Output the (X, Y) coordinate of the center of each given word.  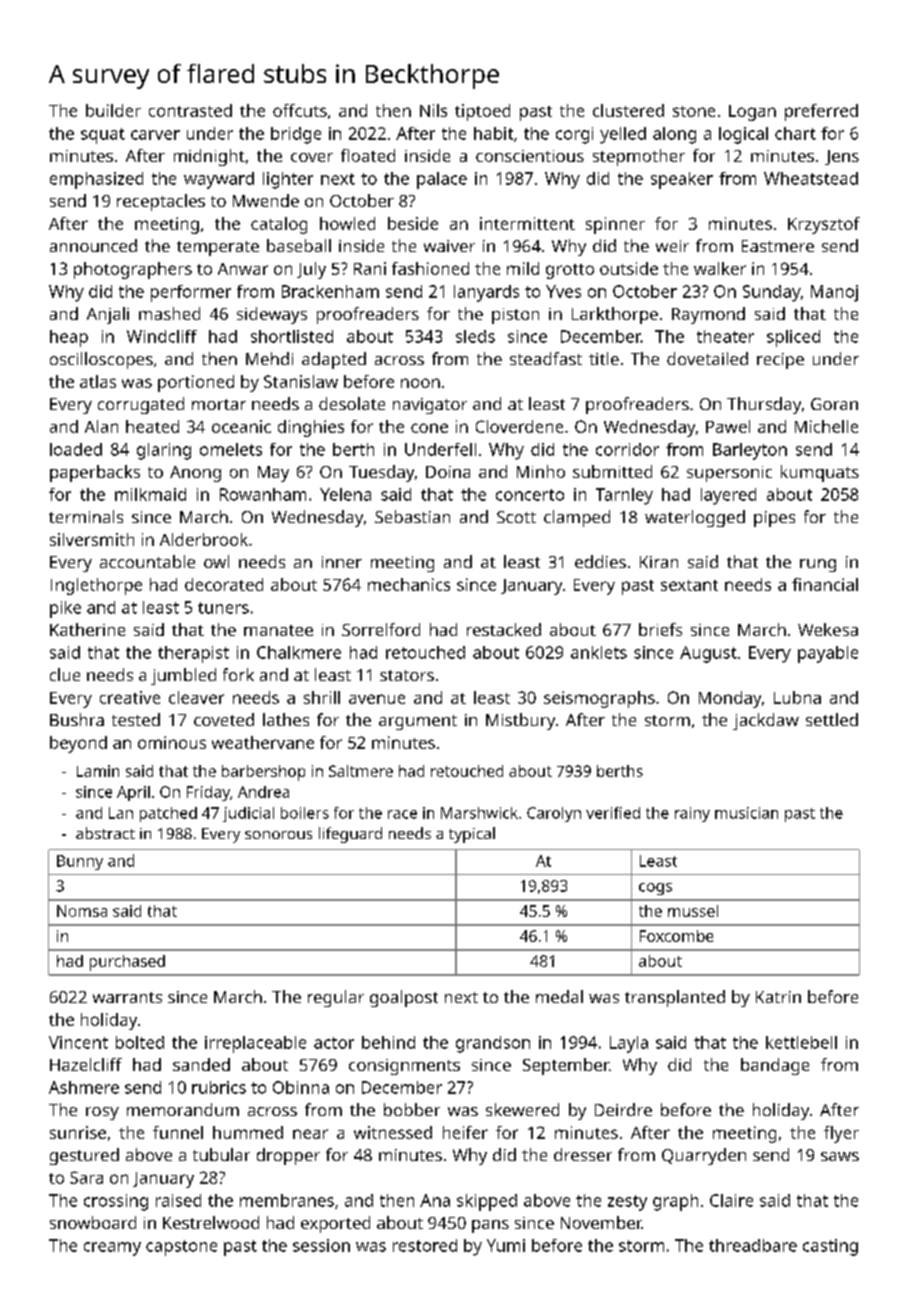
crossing (116, 1202)
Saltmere (361, 771)
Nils (433, 110)
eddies (600, 561)
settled (832, 719)
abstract (105, 833)
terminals (86, 516)
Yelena (345, 494)
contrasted (190, 110)
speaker (682, 180)
